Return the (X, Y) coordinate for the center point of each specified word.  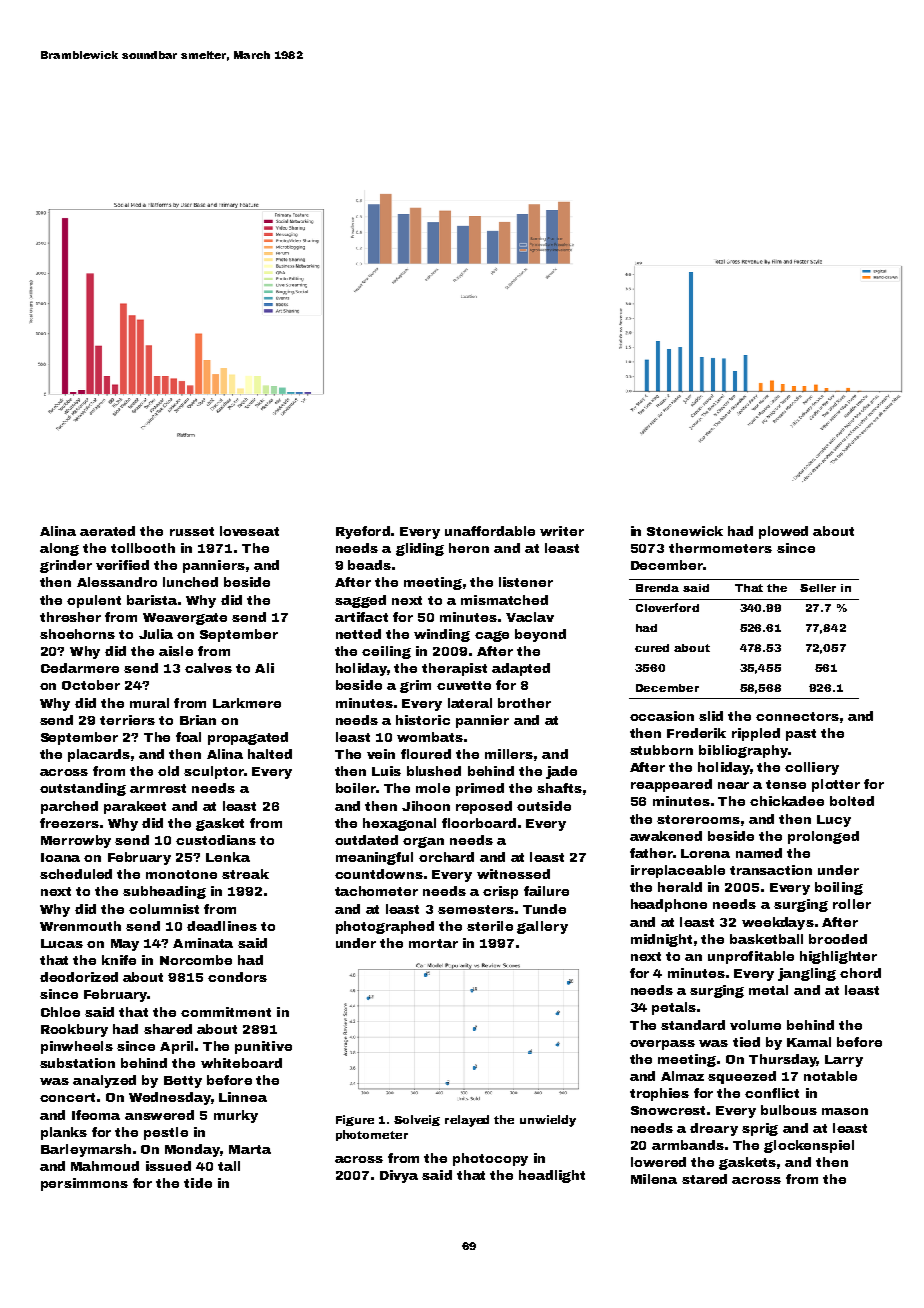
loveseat (249, 531)
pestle (166, 1133)
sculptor (214, 772)
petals (674, 1008)
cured (652, 648)
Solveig (417, 1120)
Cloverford (667, 607)
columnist (164, 909)
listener (526, 582)
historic (423, 720)
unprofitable (751, 957)
